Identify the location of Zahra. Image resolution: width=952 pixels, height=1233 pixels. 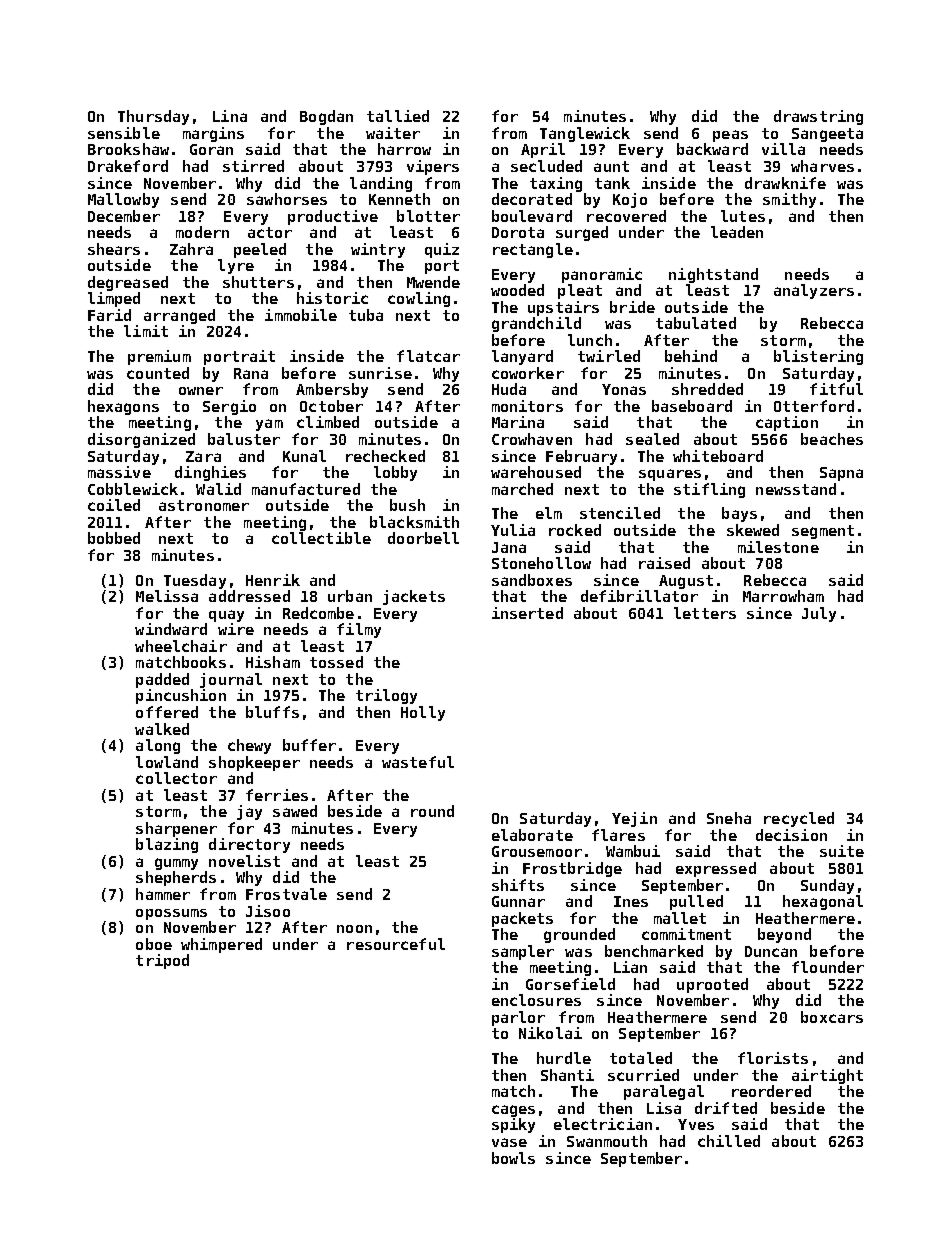
(191, 249).
